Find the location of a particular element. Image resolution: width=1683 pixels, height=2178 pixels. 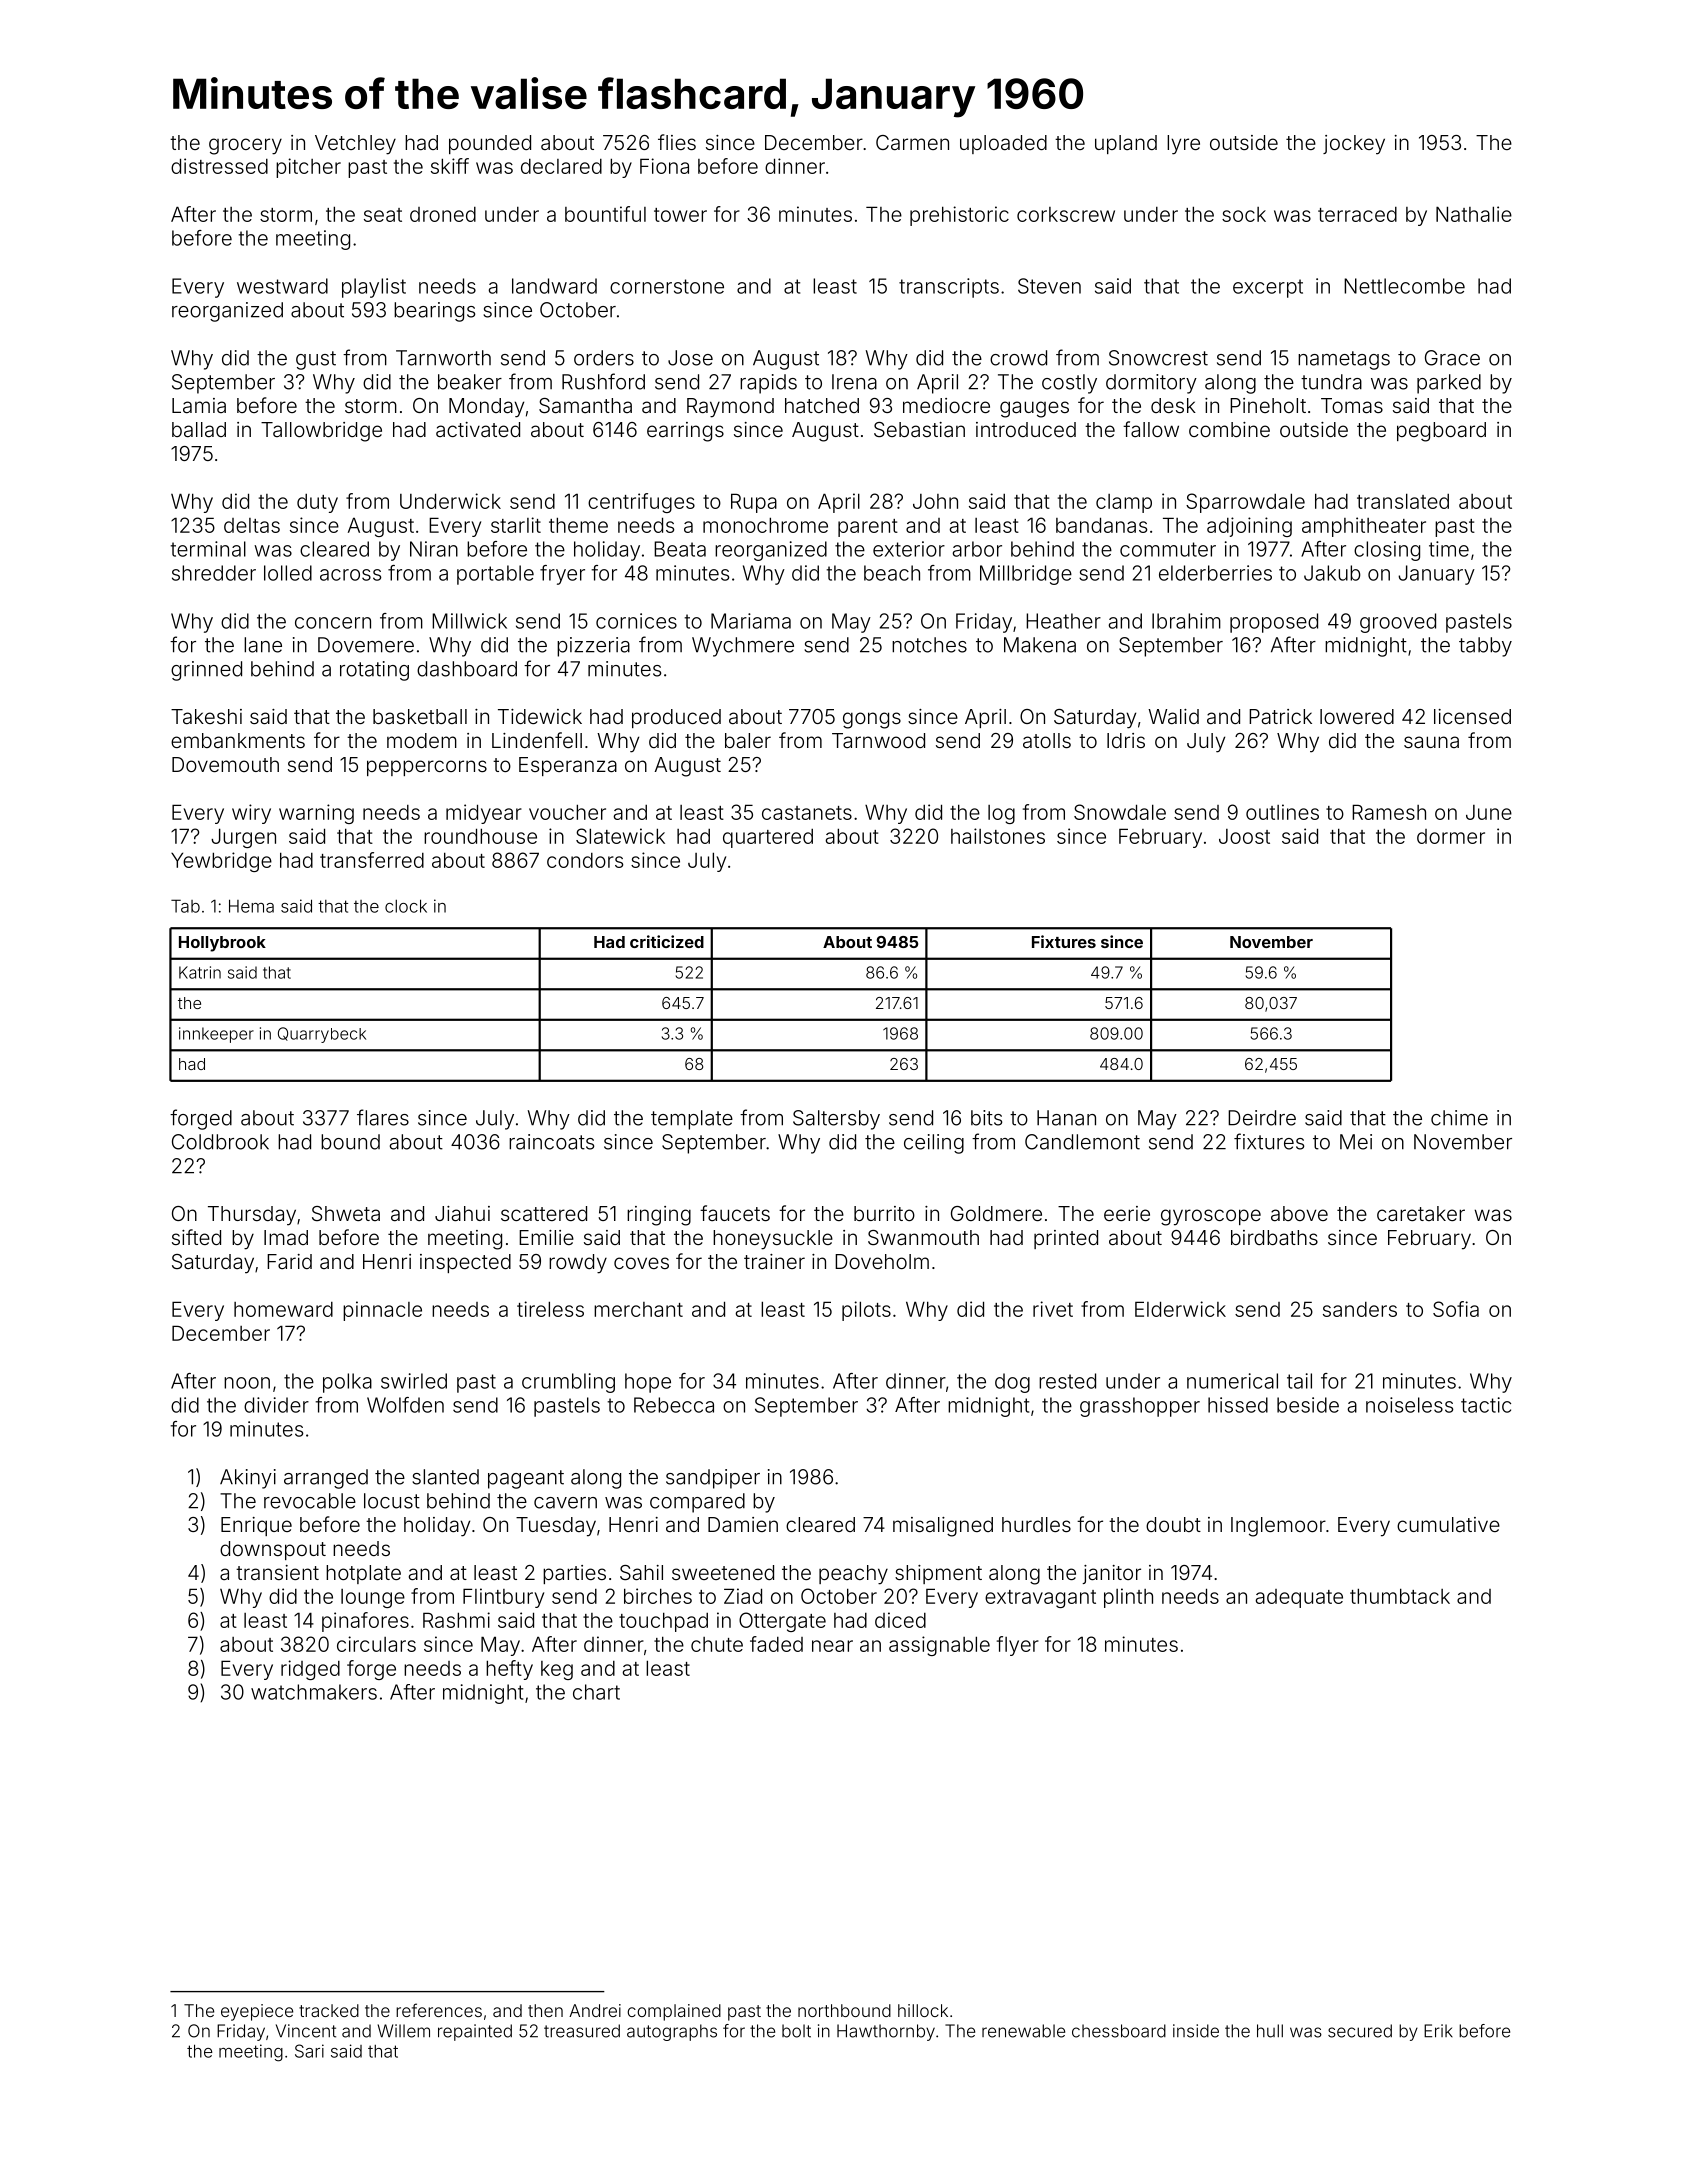

tower is located at coordinates (680, 215).
